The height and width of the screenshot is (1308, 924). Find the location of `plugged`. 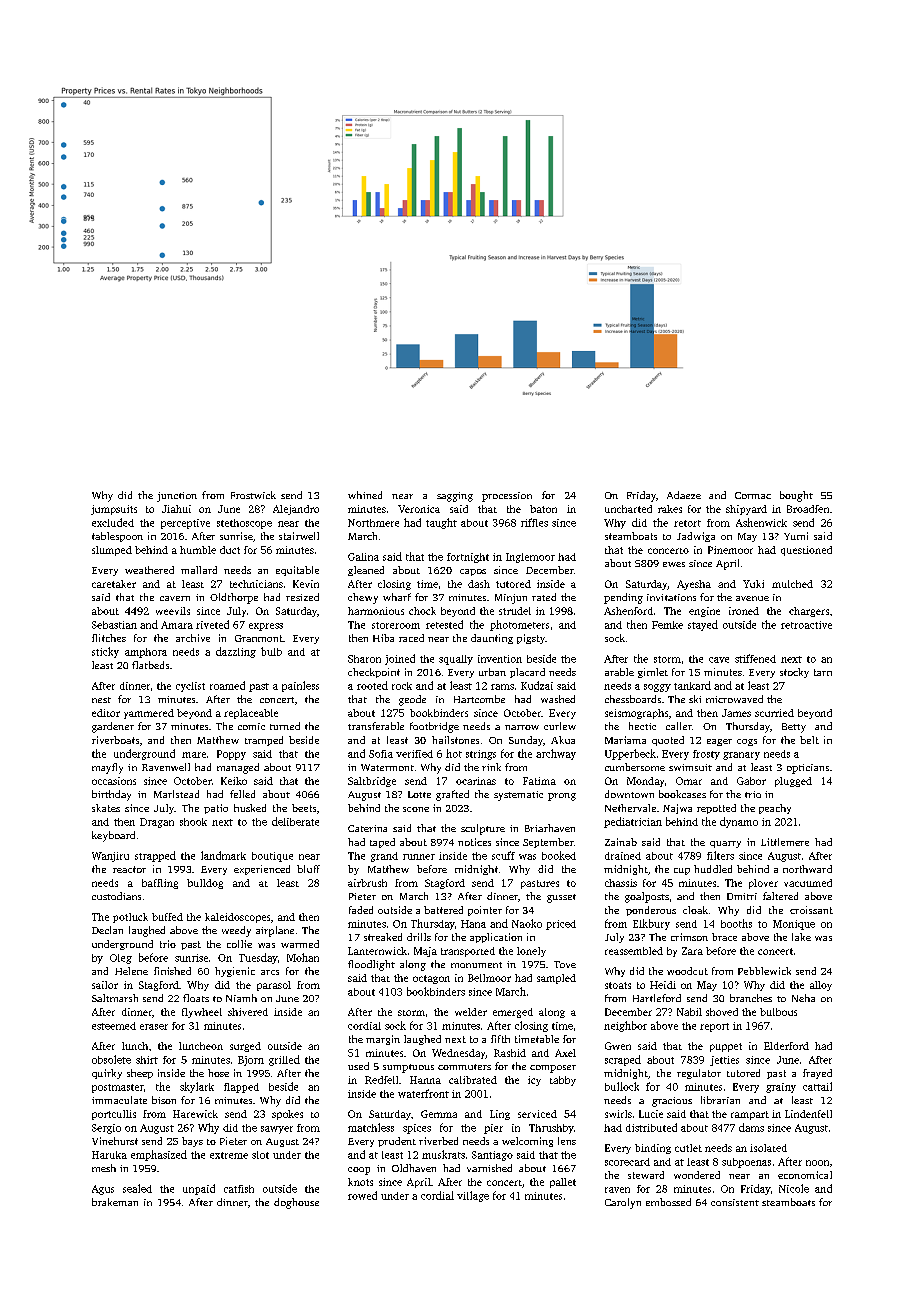

plugged is located at coordinates (793, 782).
